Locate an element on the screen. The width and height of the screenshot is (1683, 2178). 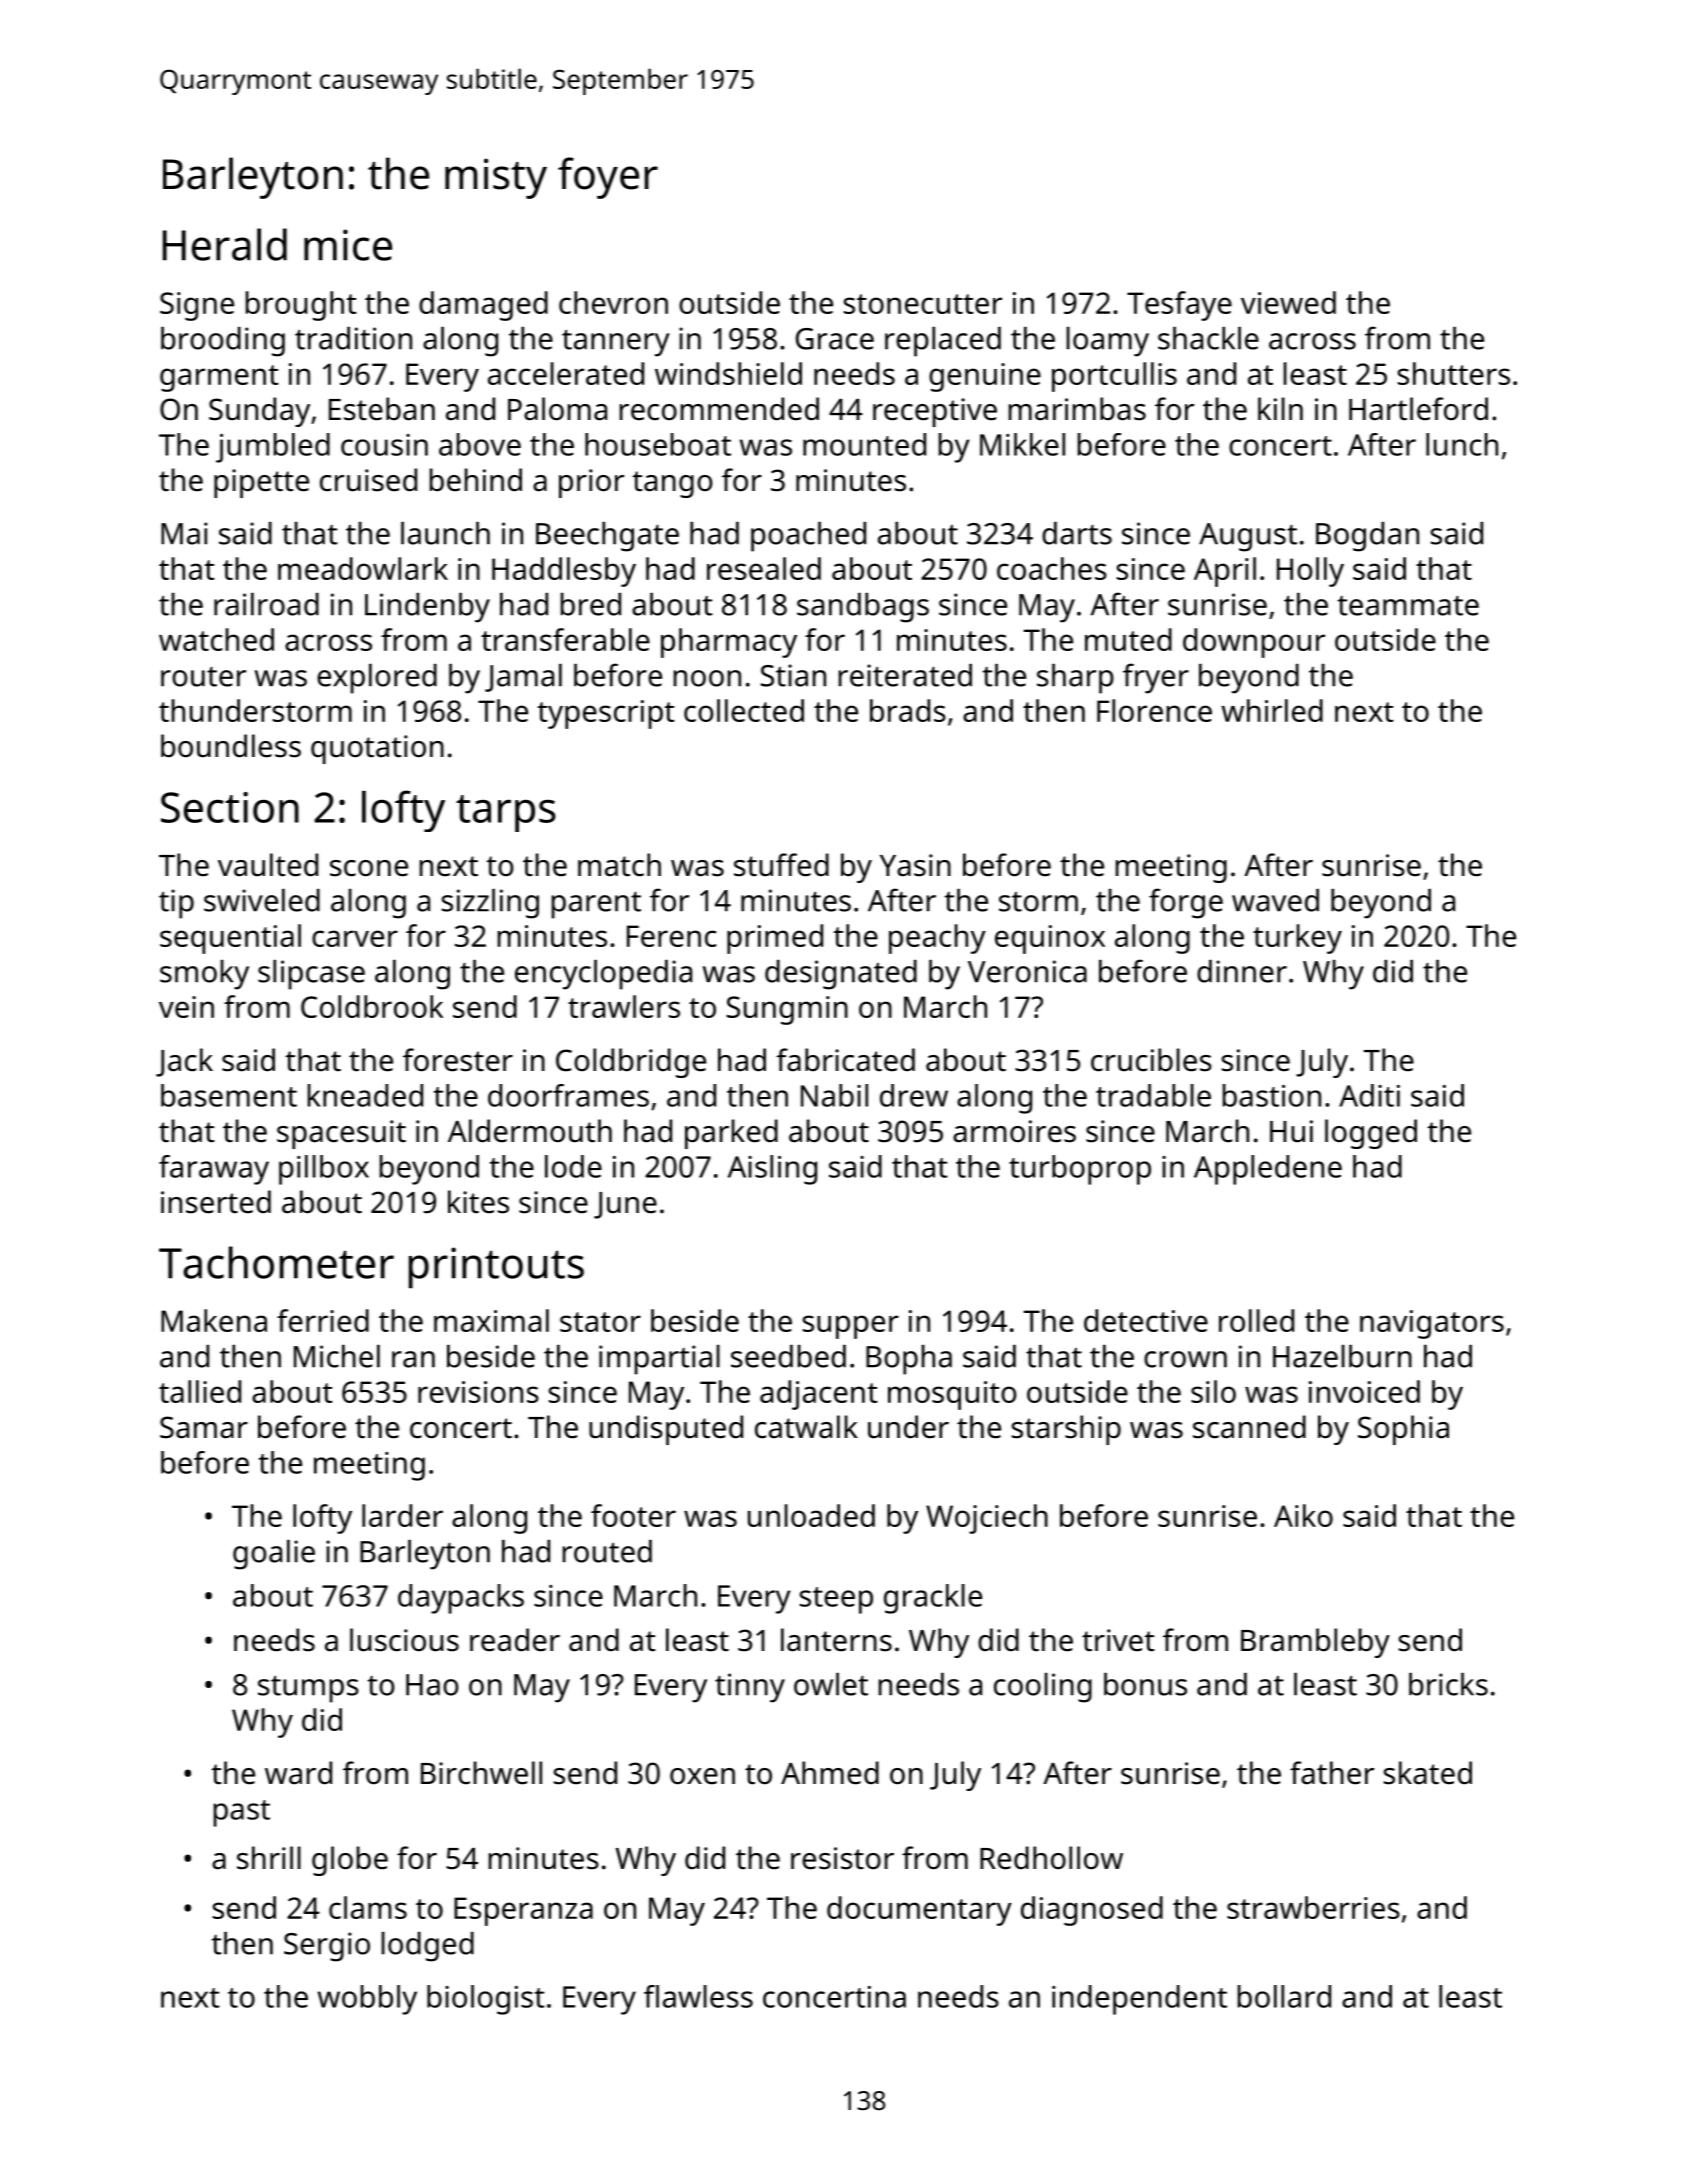
Sergio is located at coordinates (327, 1947).
